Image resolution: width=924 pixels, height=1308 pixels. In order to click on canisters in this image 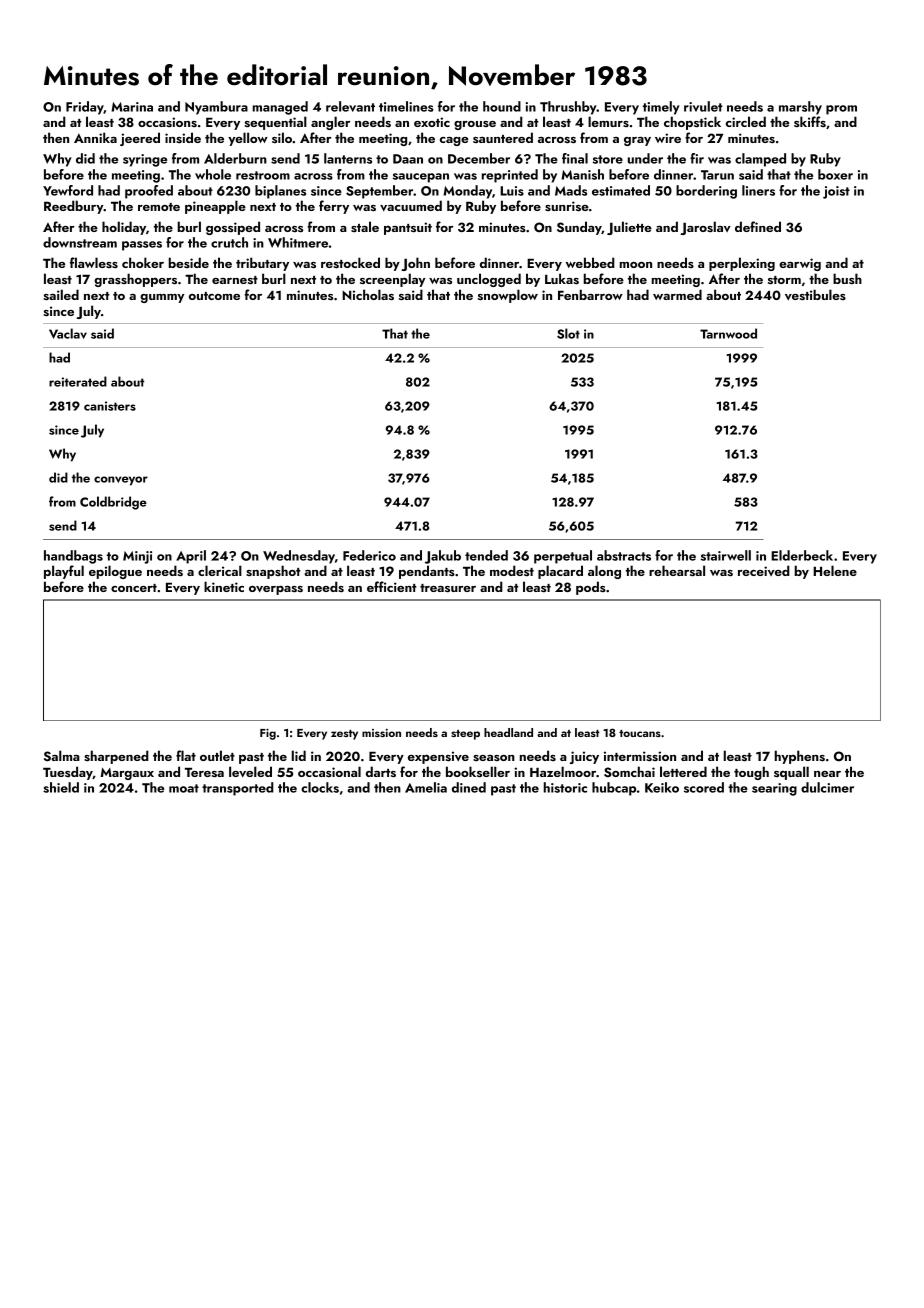, I will do `click(110, 406)`.
